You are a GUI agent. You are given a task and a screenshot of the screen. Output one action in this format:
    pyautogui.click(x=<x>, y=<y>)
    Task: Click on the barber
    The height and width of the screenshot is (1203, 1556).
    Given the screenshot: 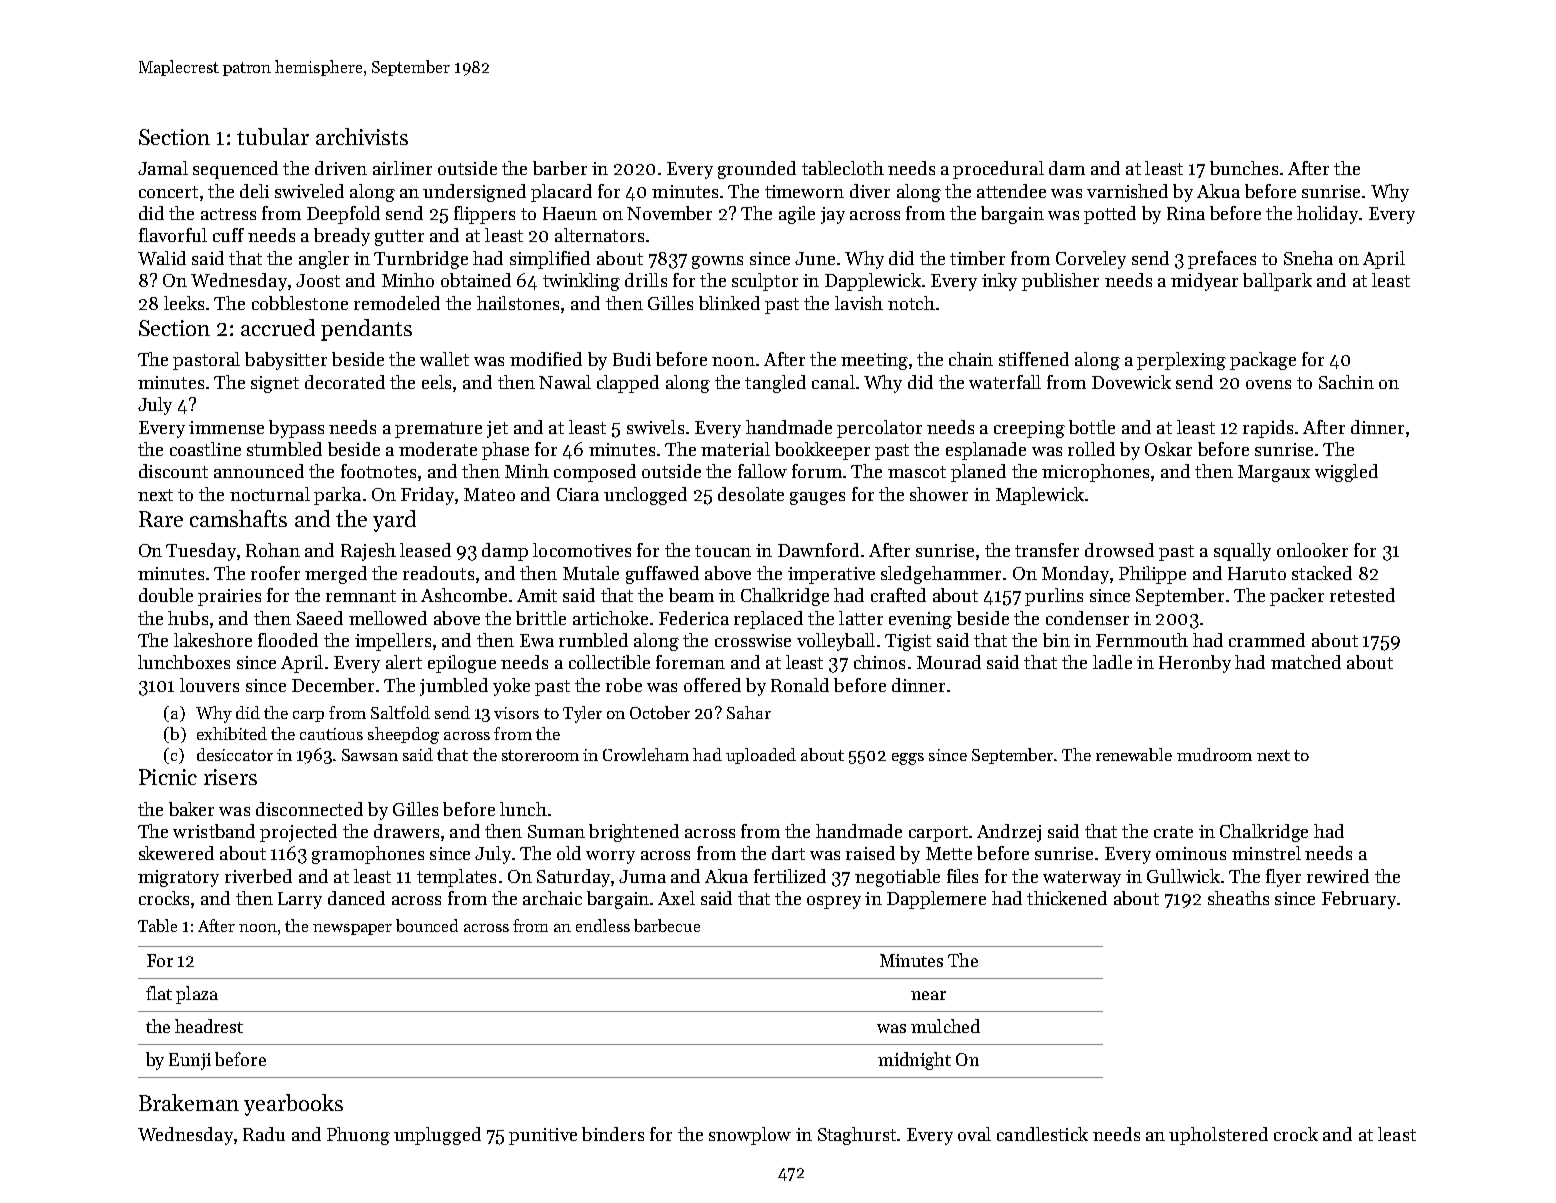 What is the action you would take?
    pyautogui.click(x=560, y=168)
